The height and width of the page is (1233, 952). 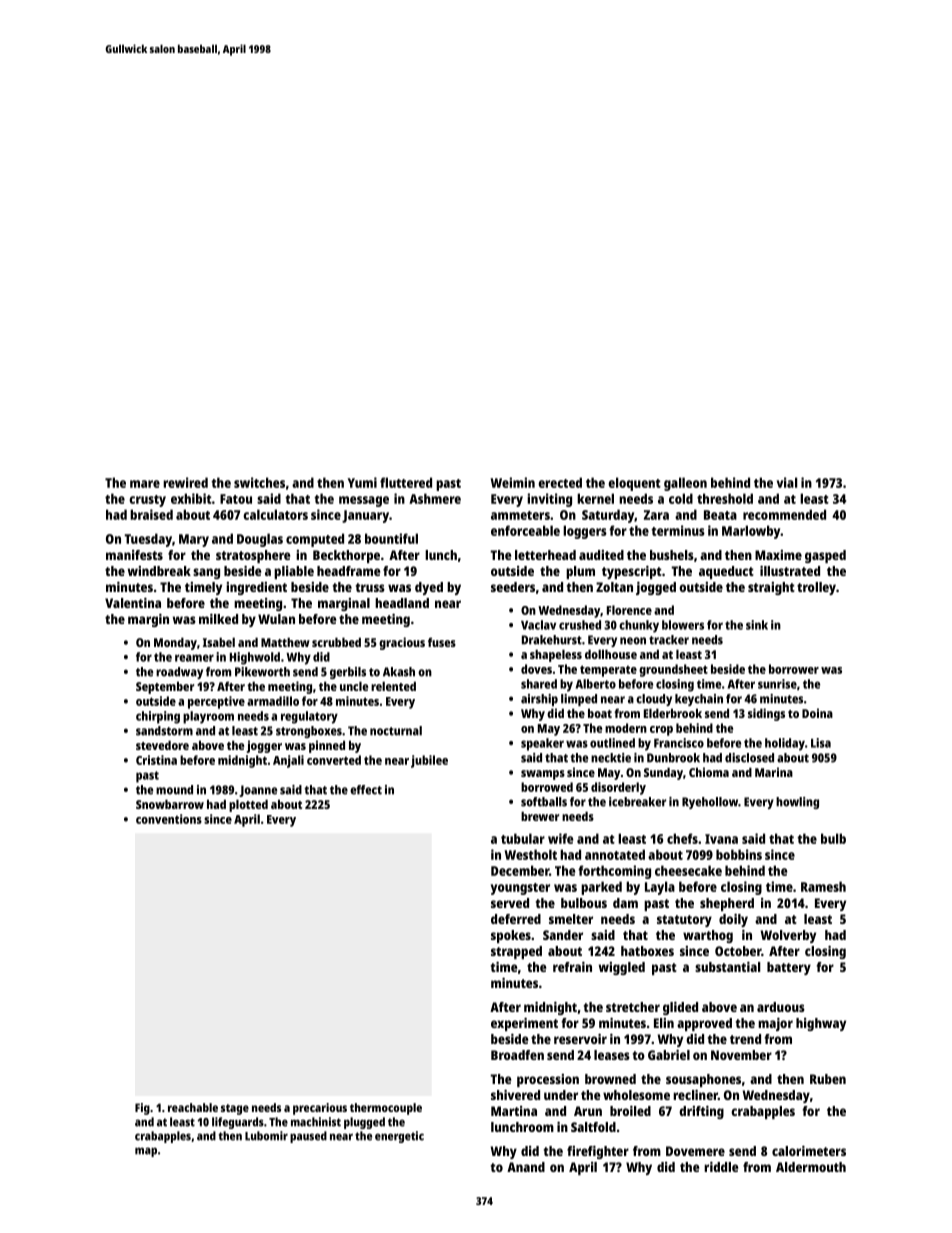 What do you see at coordinates (787, 482) in the page?
I see `vial` at bounding box center [787, 482].
